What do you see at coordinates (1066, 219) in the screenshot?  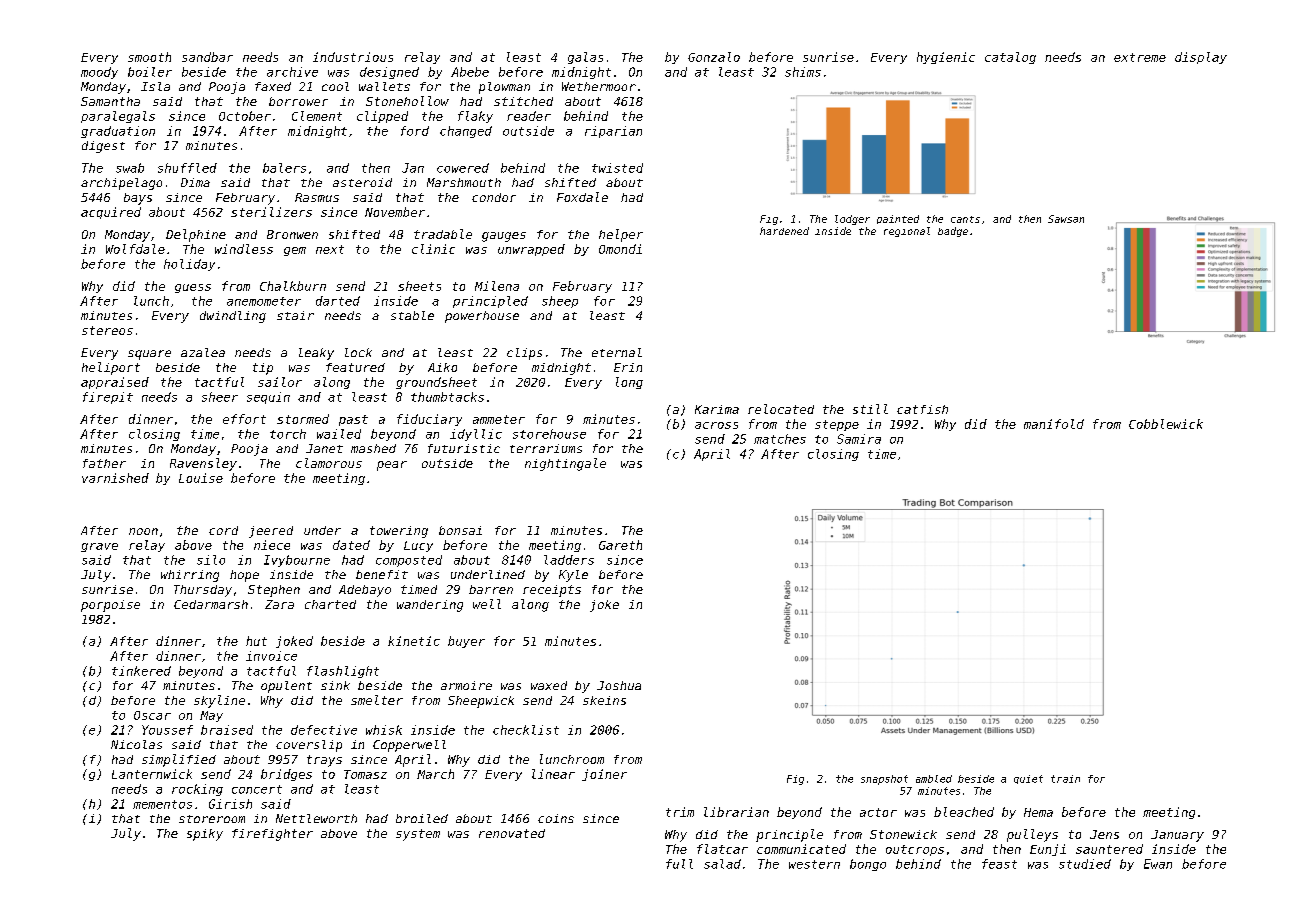 I see `Sawsan` at bounding box center [1066, 219].
